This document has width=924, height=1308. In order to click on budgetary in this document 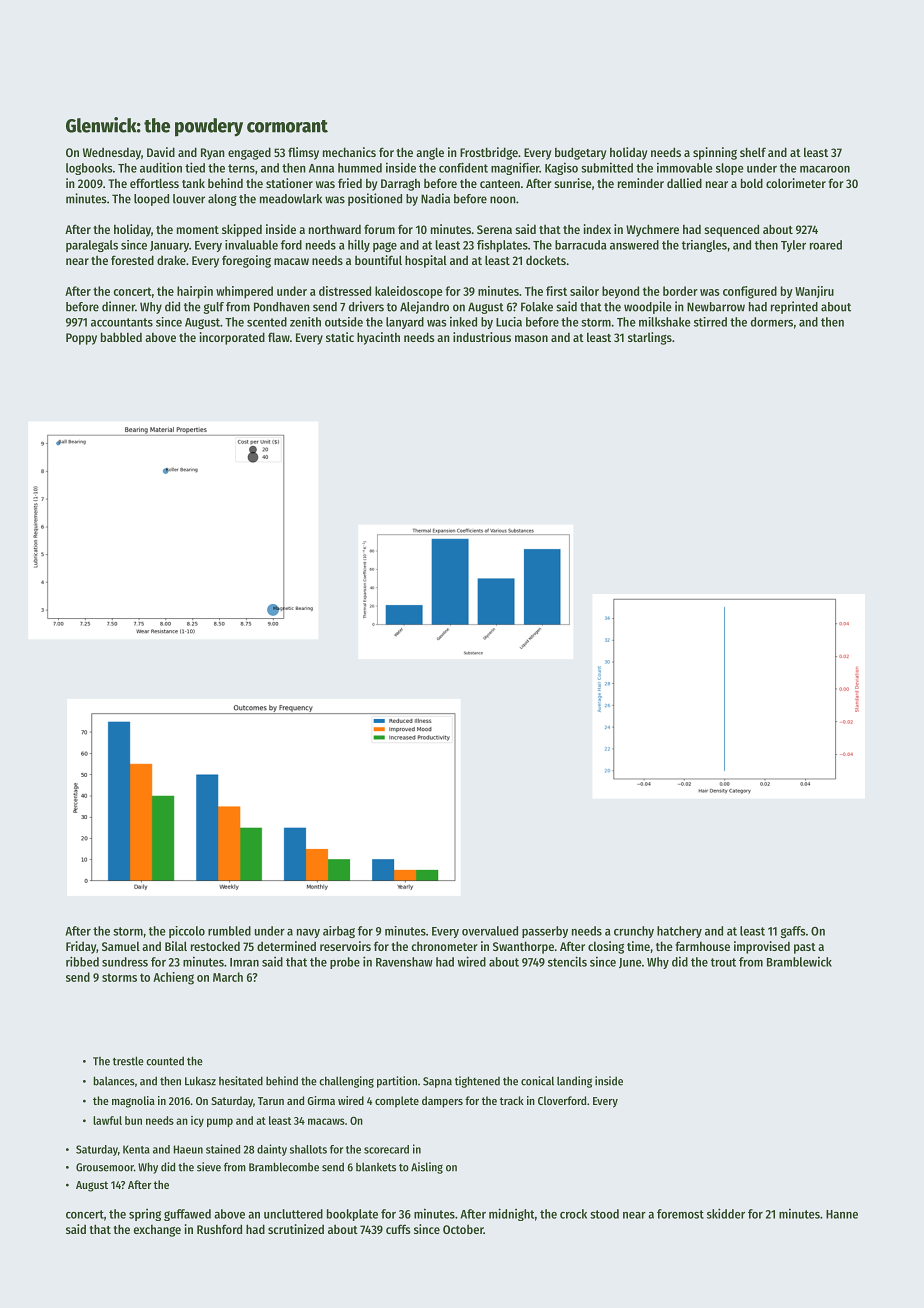, I will do `click(580, 153)`.
